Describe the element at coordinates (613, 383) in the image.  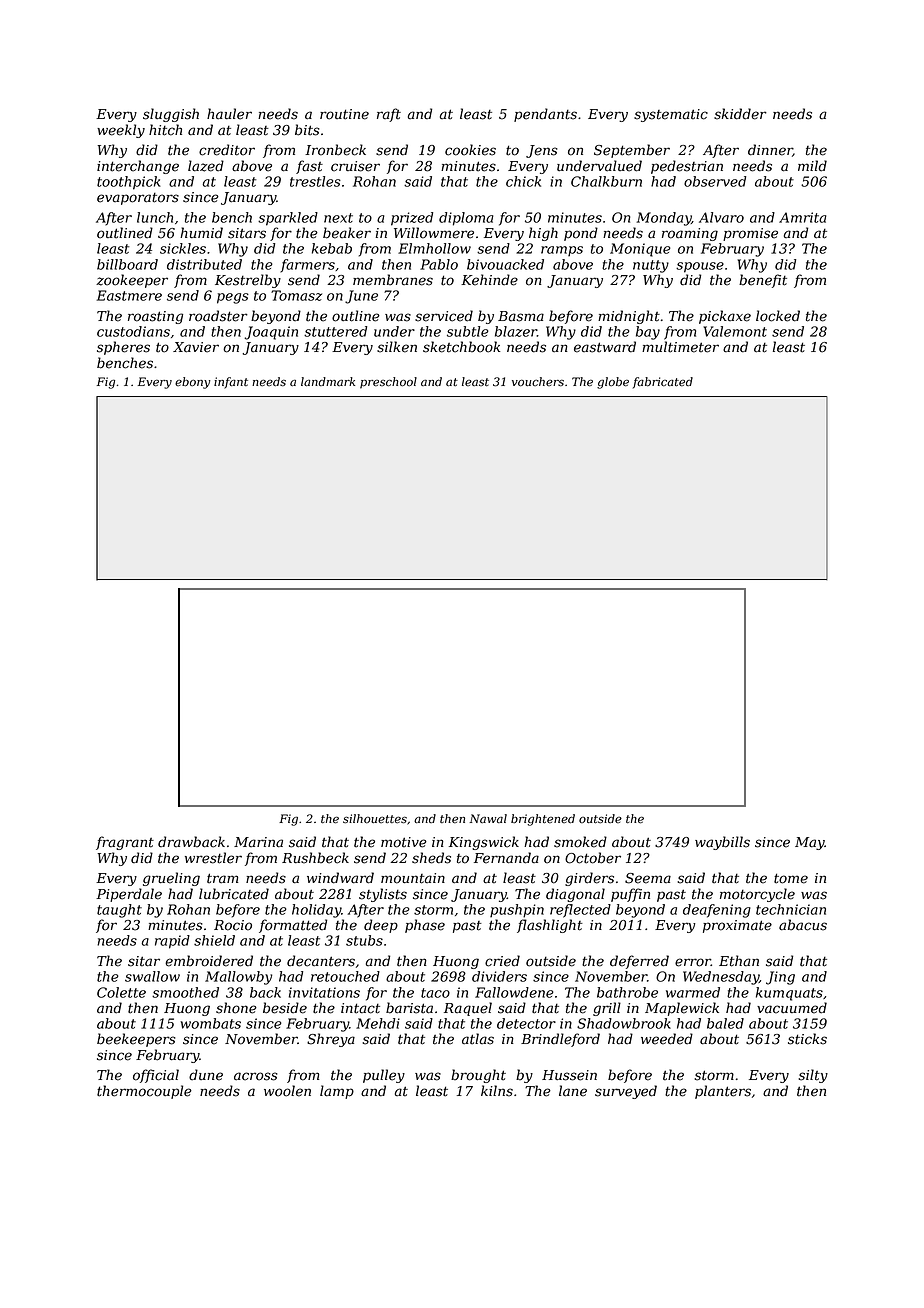
I see `globe` at that location.
